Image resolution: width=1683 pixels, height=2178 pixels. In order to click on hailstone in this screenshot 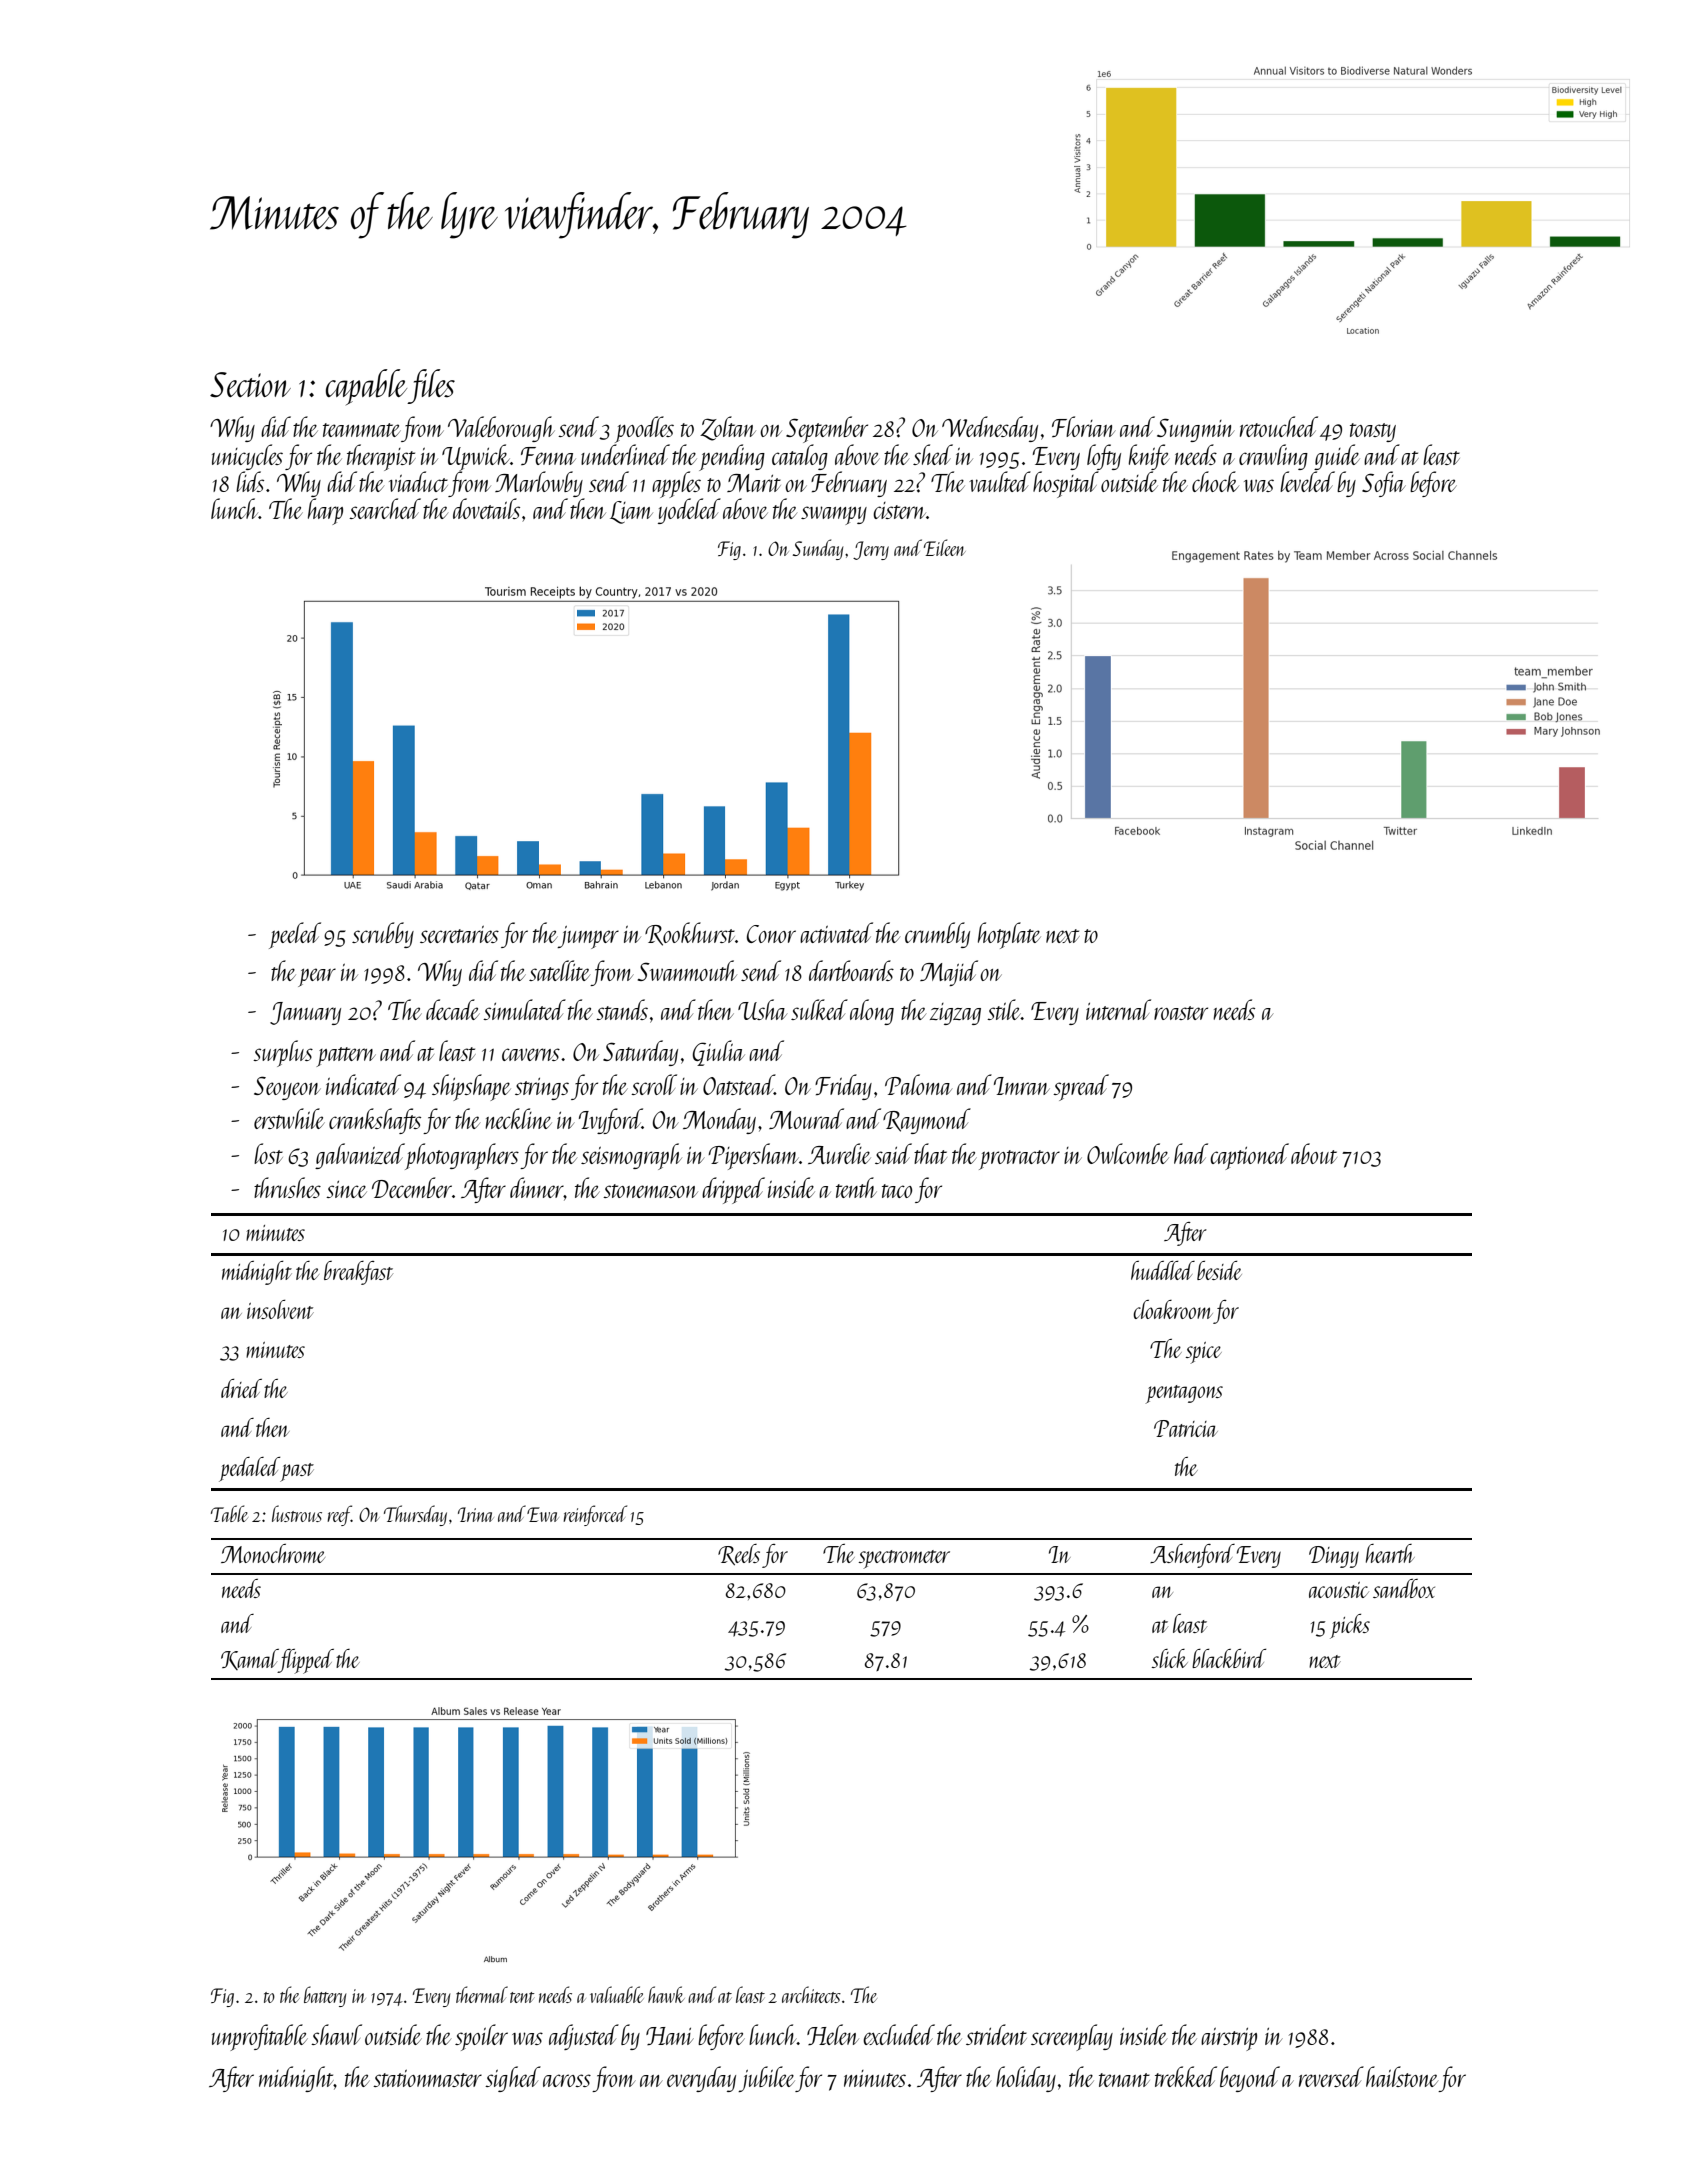, I will do `click(1402, 2076)`.
